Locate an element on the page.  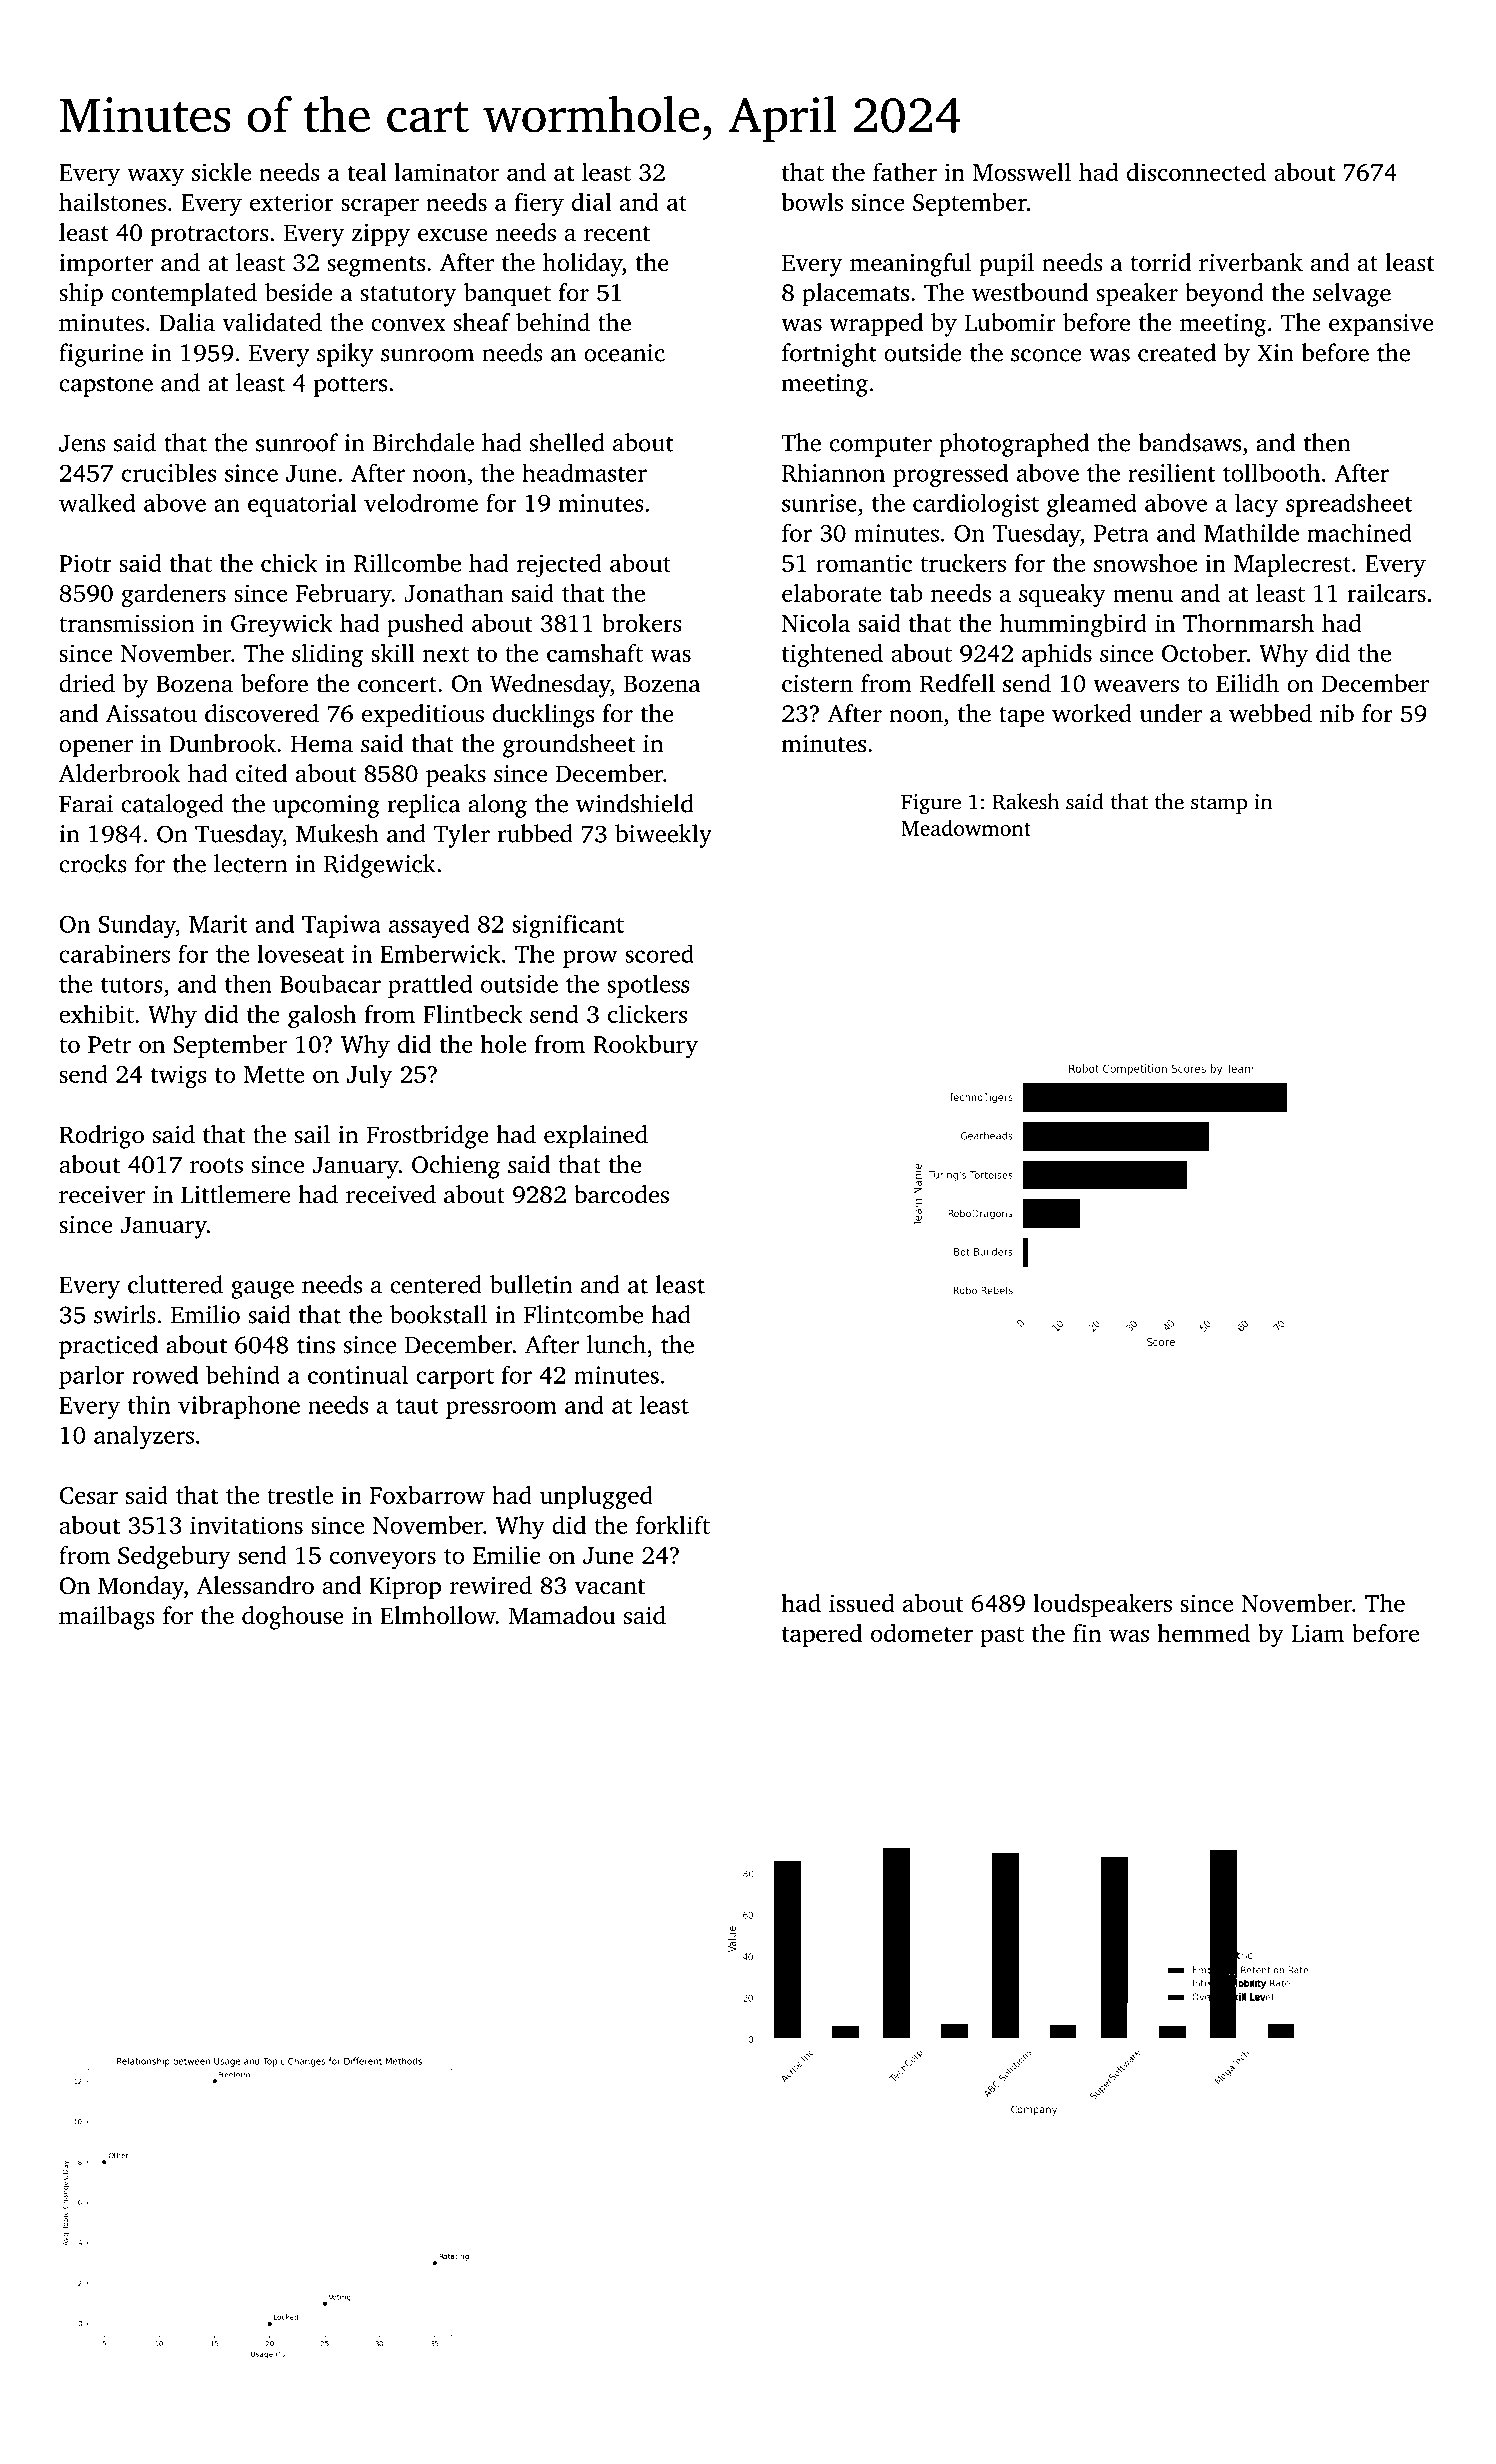
doghouse is located at coordinates (293, 1618).
